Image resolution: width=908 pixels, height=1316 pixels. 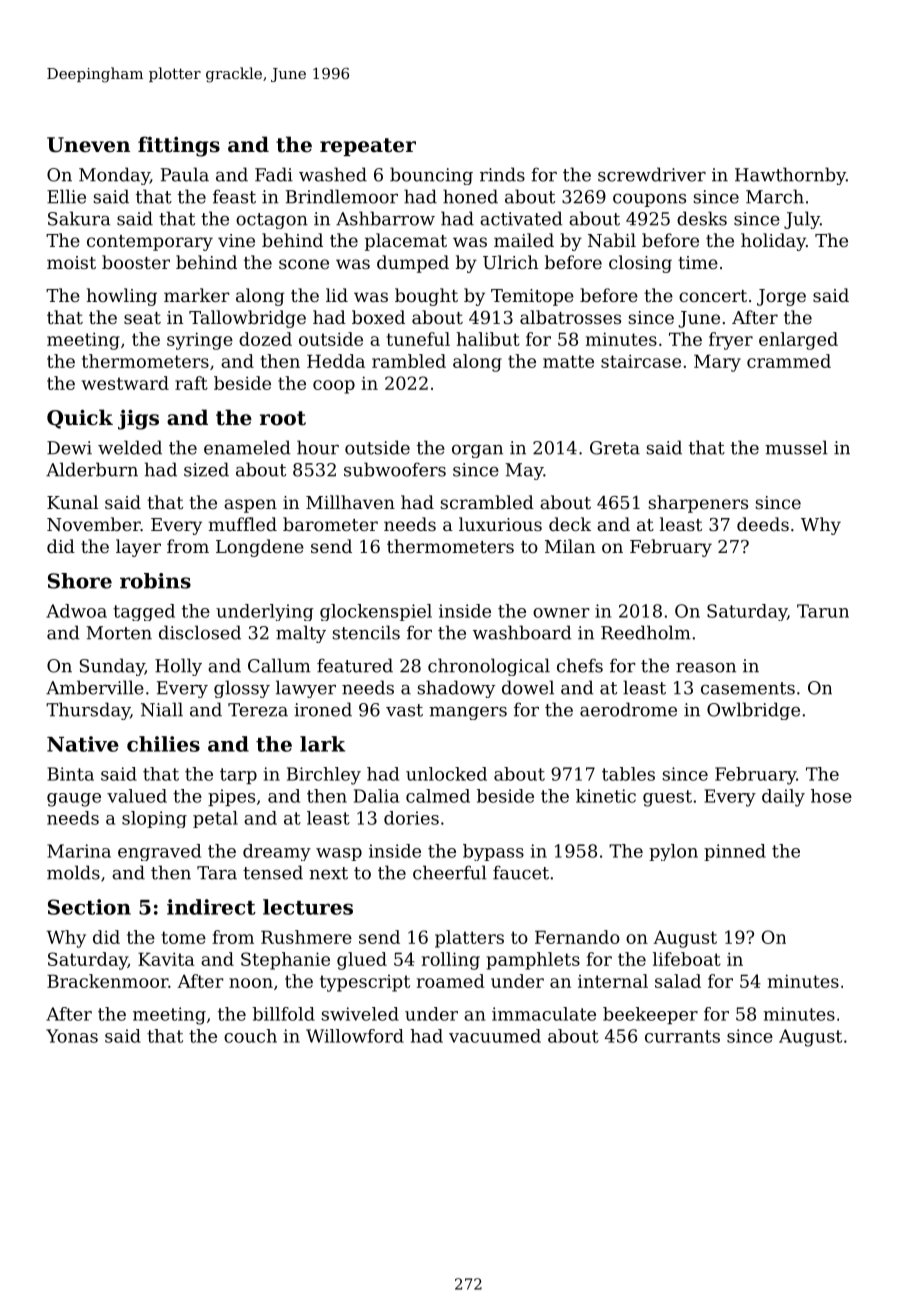 What do you see at coordinates (502, 174) in the screenshot?
I see `rinds` at bounding box center [502, 174].
